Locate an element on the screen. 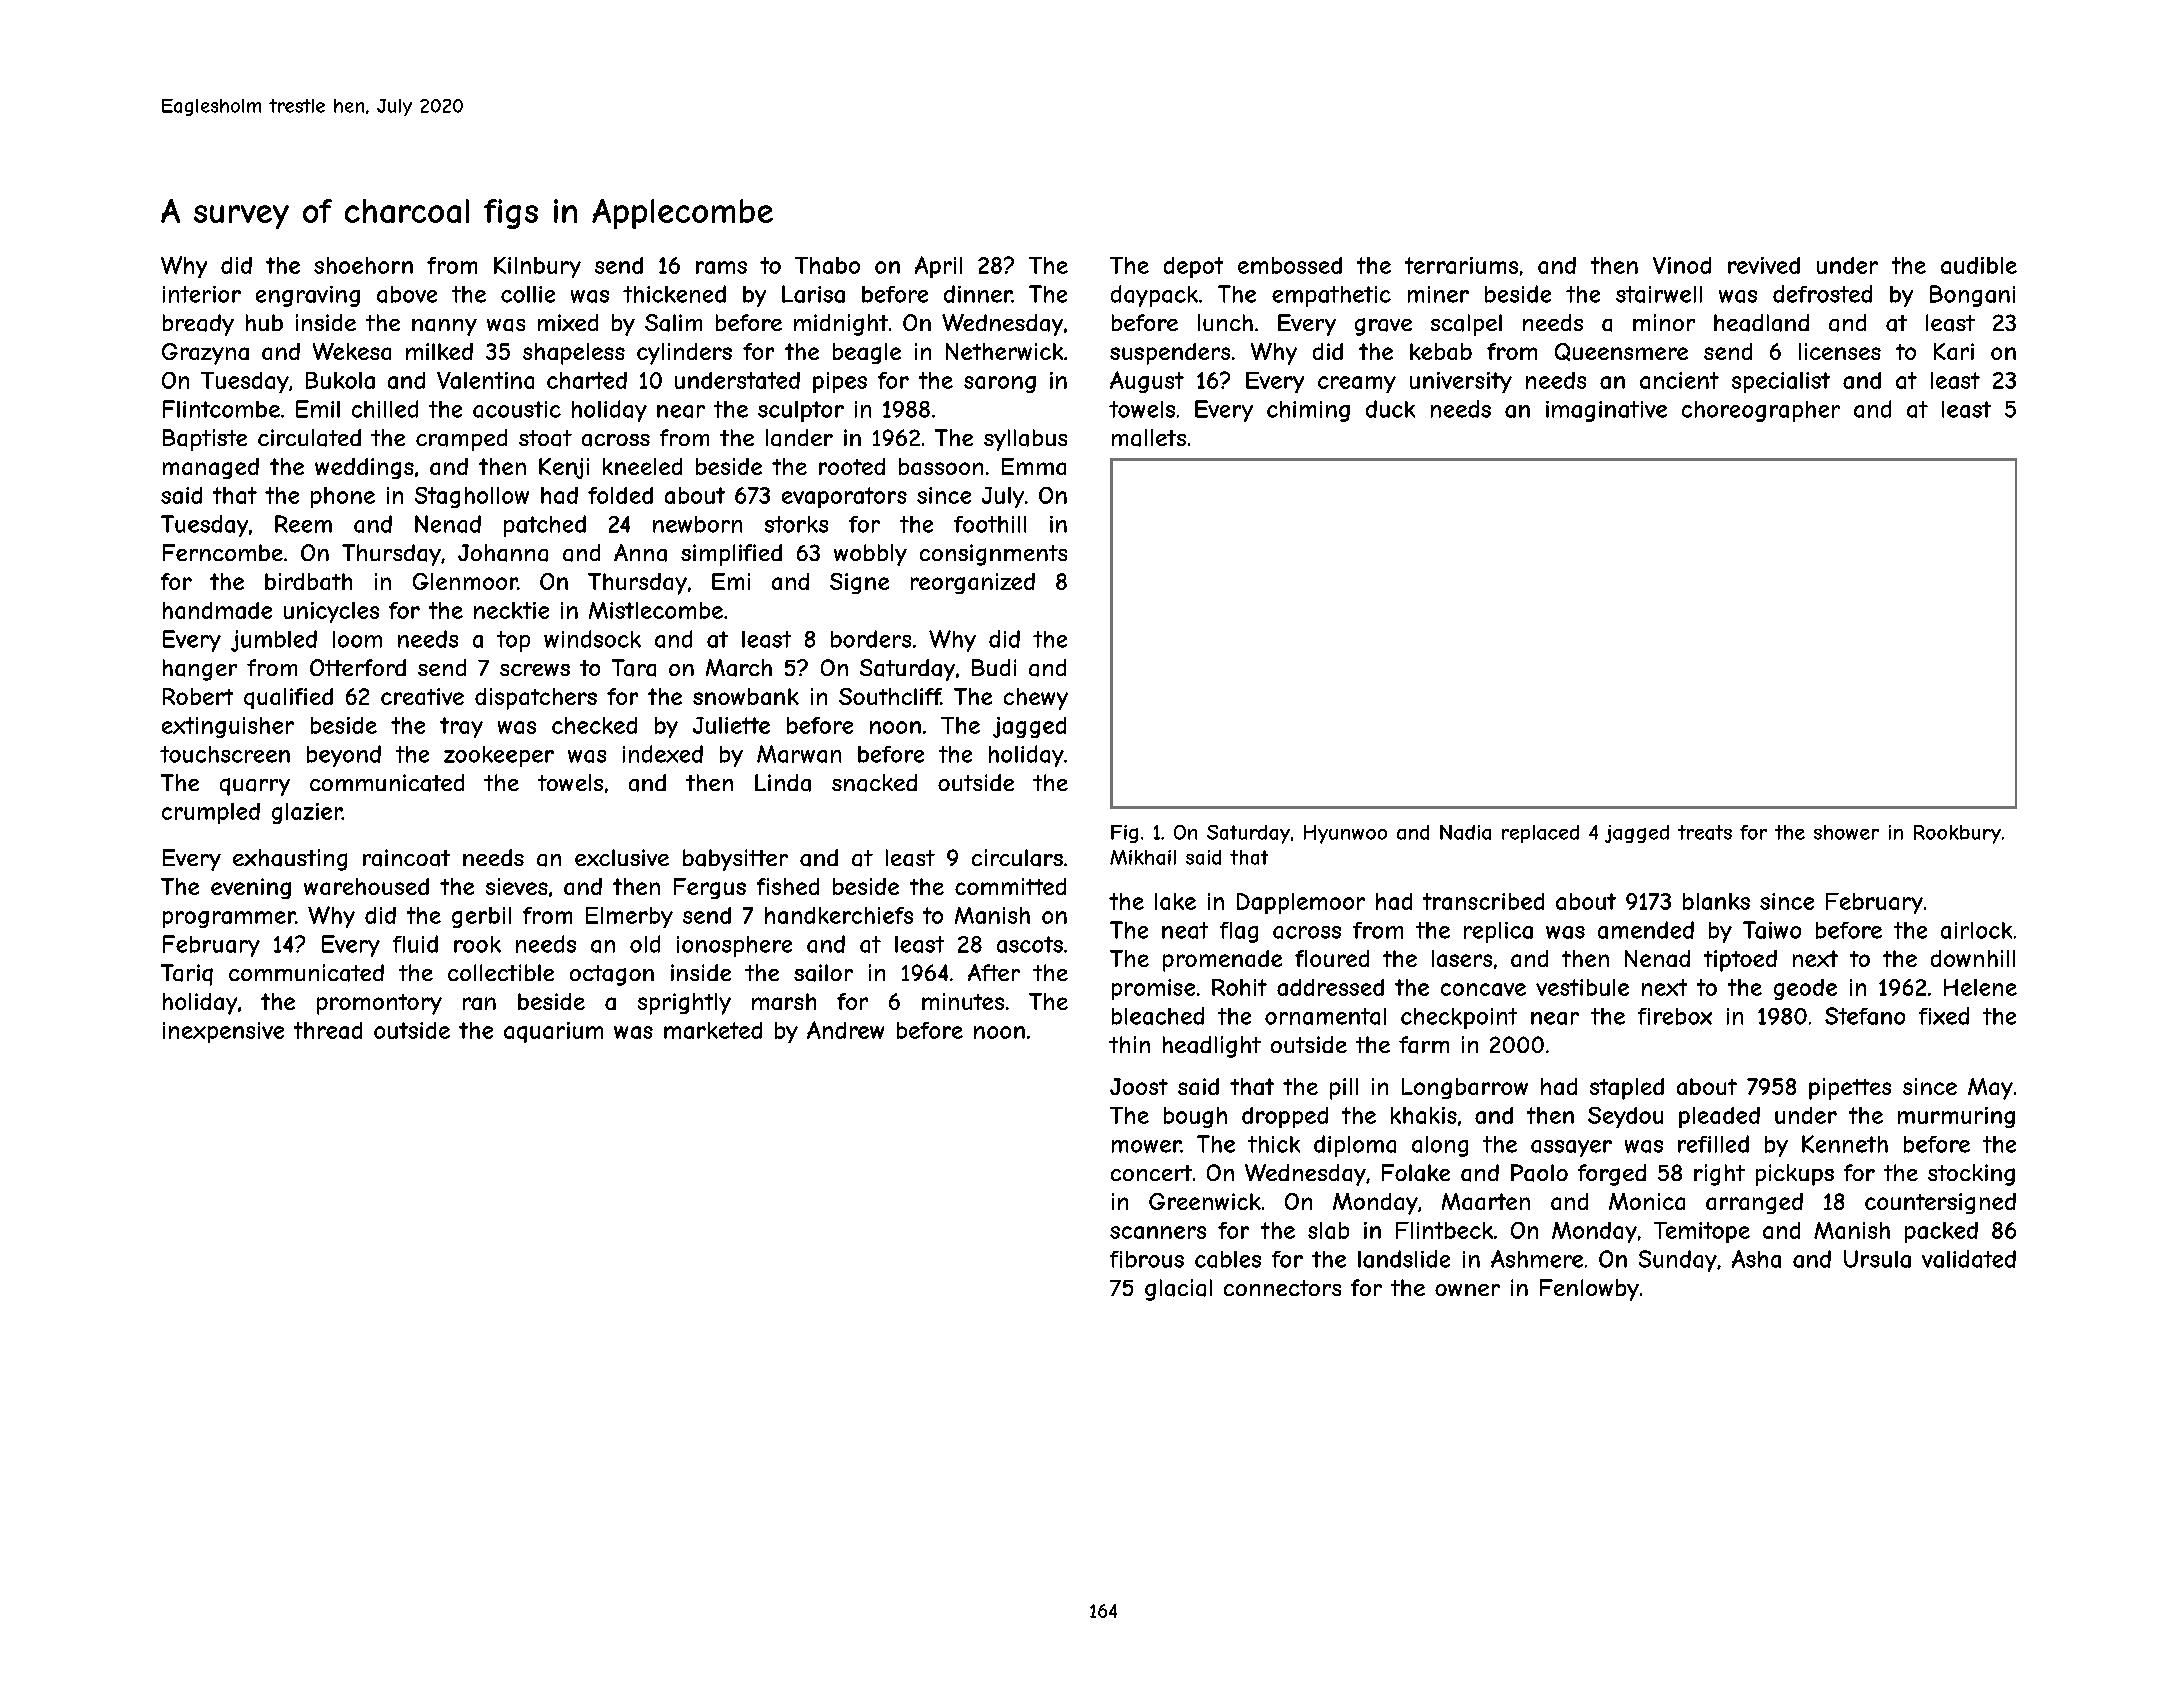  choreographer is located at coordinates (1761, 411).
